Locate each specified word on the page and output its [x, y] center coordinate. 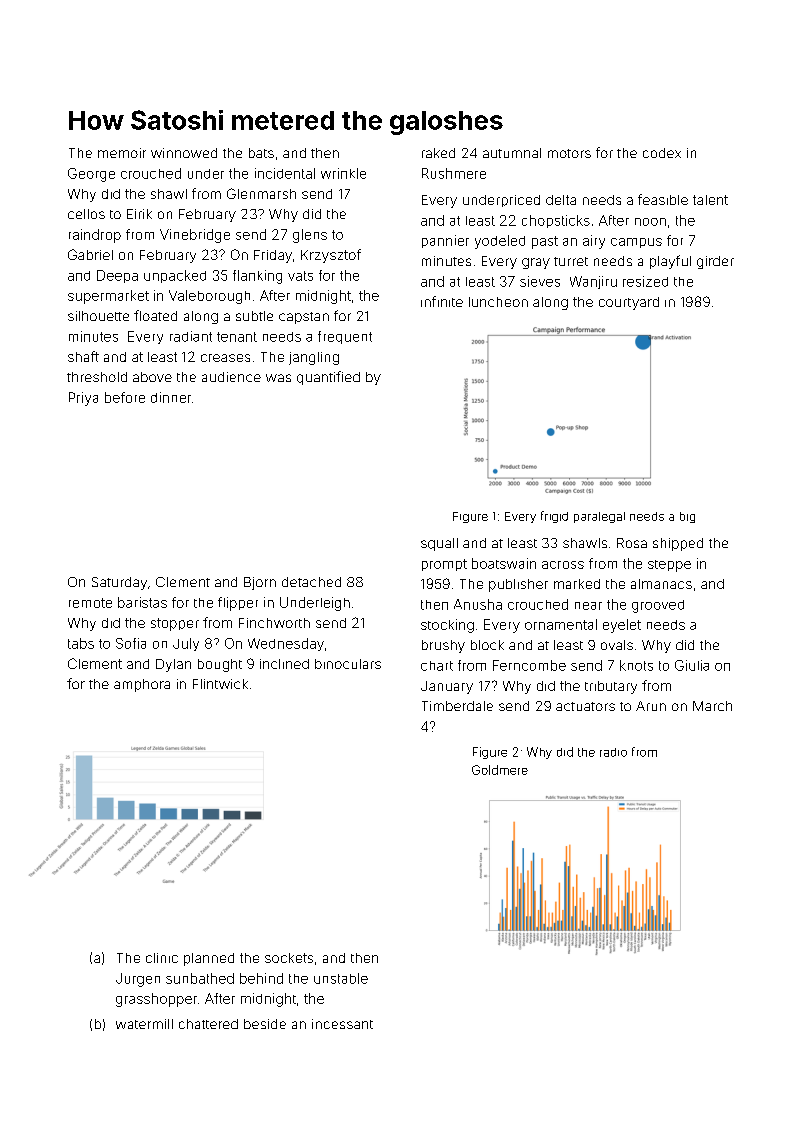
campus [636, 243]
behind [261, 978]
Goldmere [500, 770]
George [91, 175]
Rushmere [454, 173]
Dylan [173, 665]
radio [613, 752]
